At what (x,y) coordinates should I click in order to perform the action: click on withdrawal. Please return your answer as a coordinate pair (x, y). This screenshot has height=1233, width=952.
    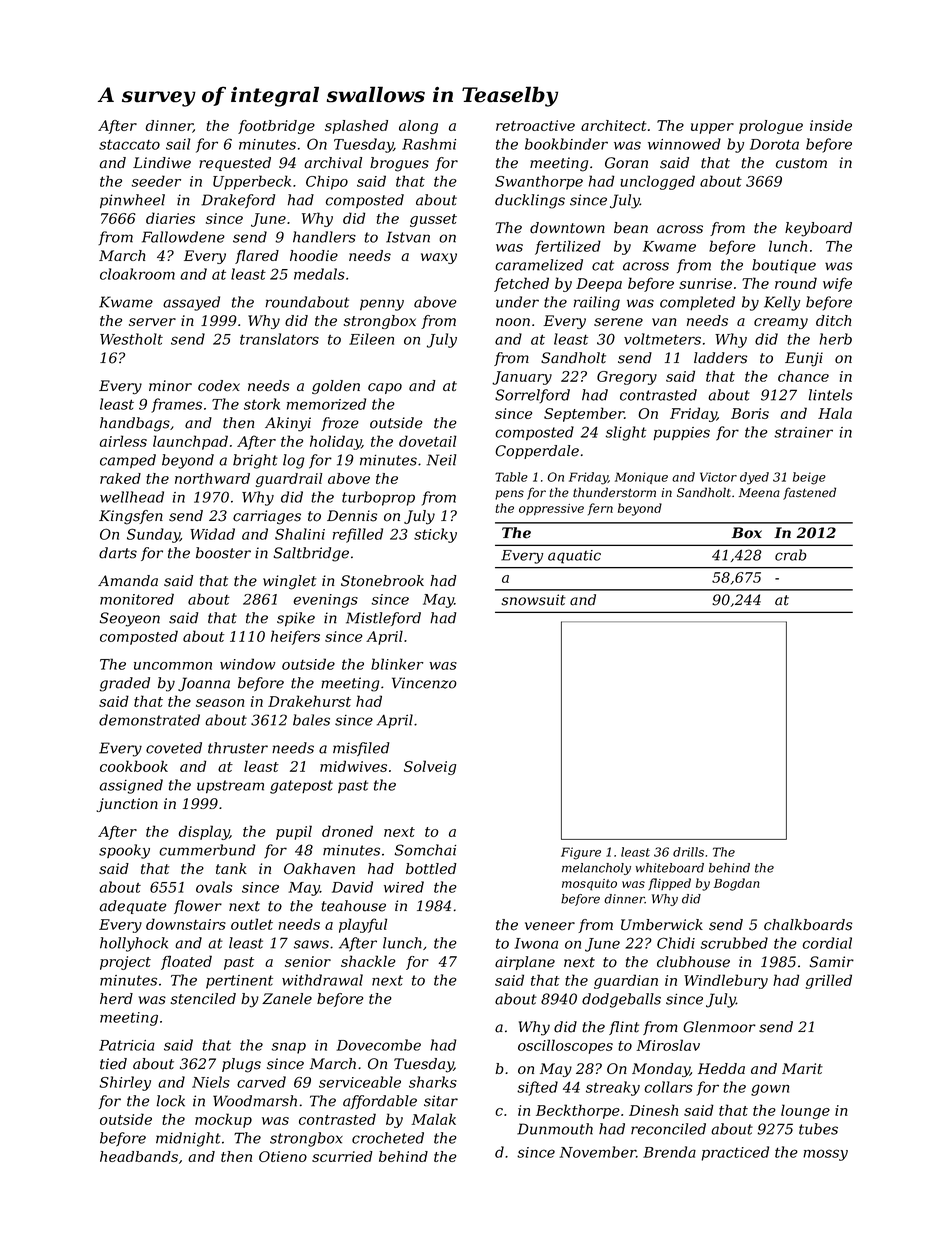
    Looking at the image, I should click on (322, 980).
